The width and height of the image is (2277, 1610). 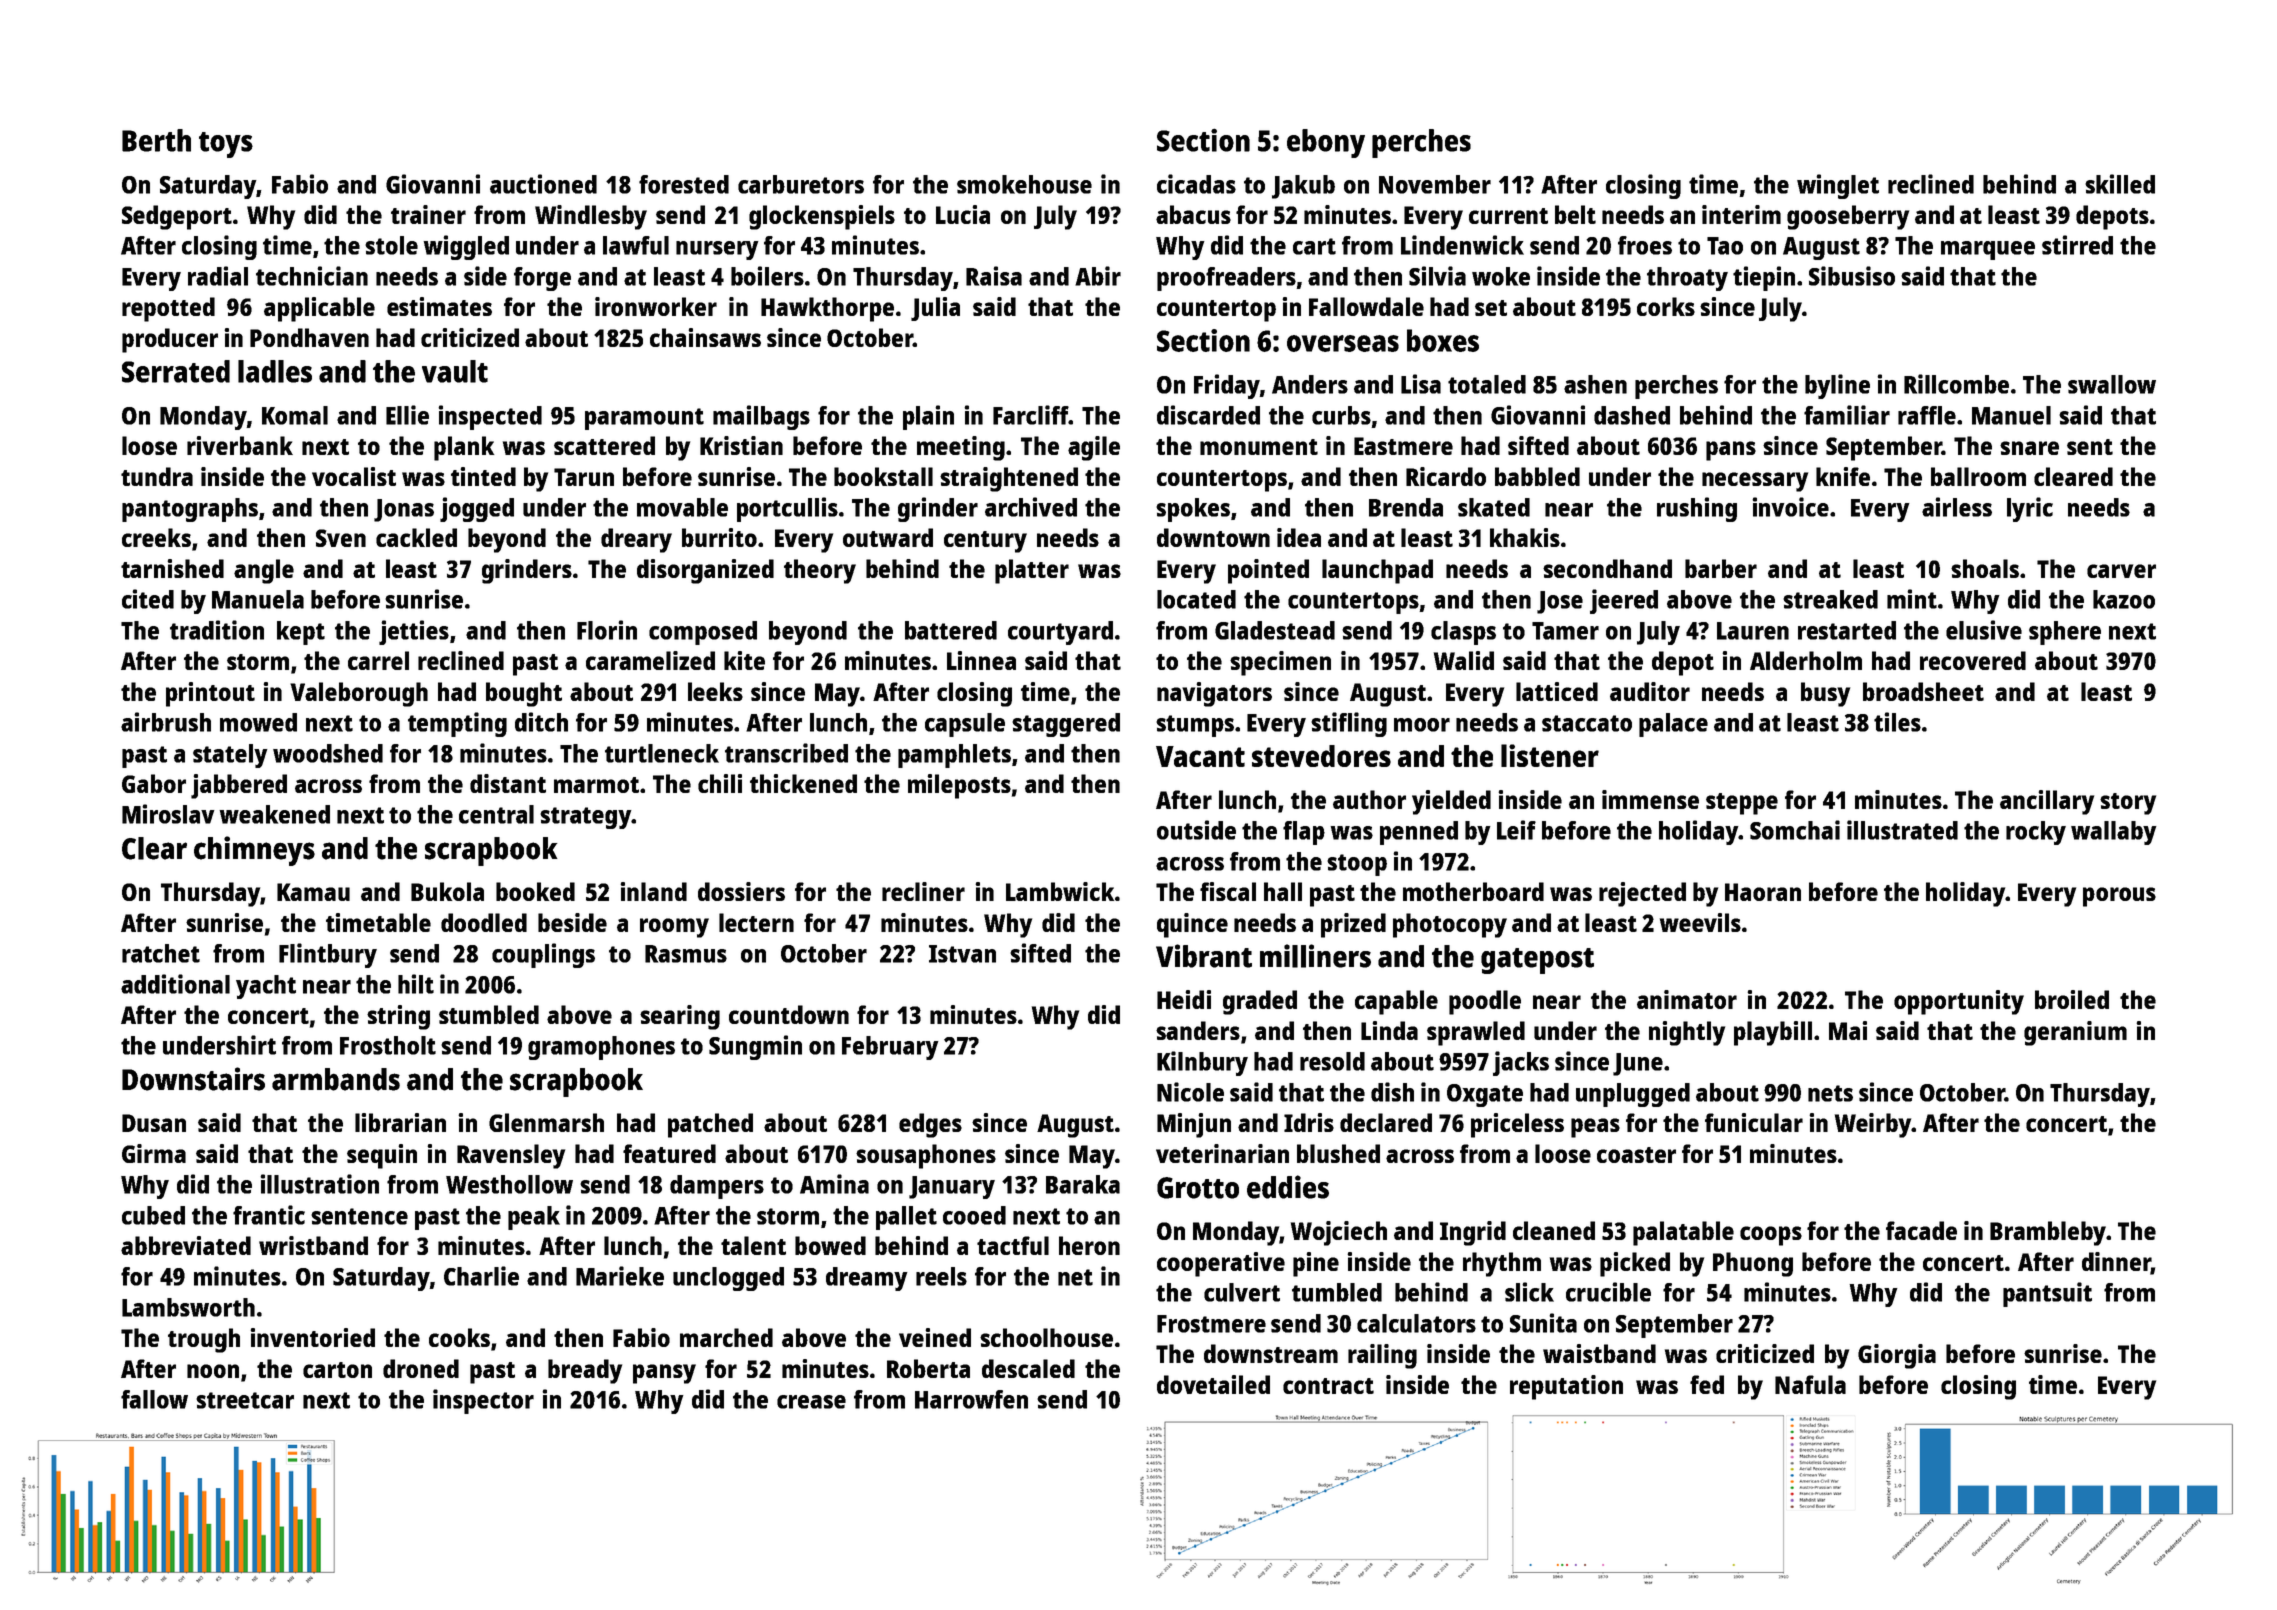 What do you see at coordinates (682, 507) in the image?
I see `movable` at bounding box center [682, 507].
